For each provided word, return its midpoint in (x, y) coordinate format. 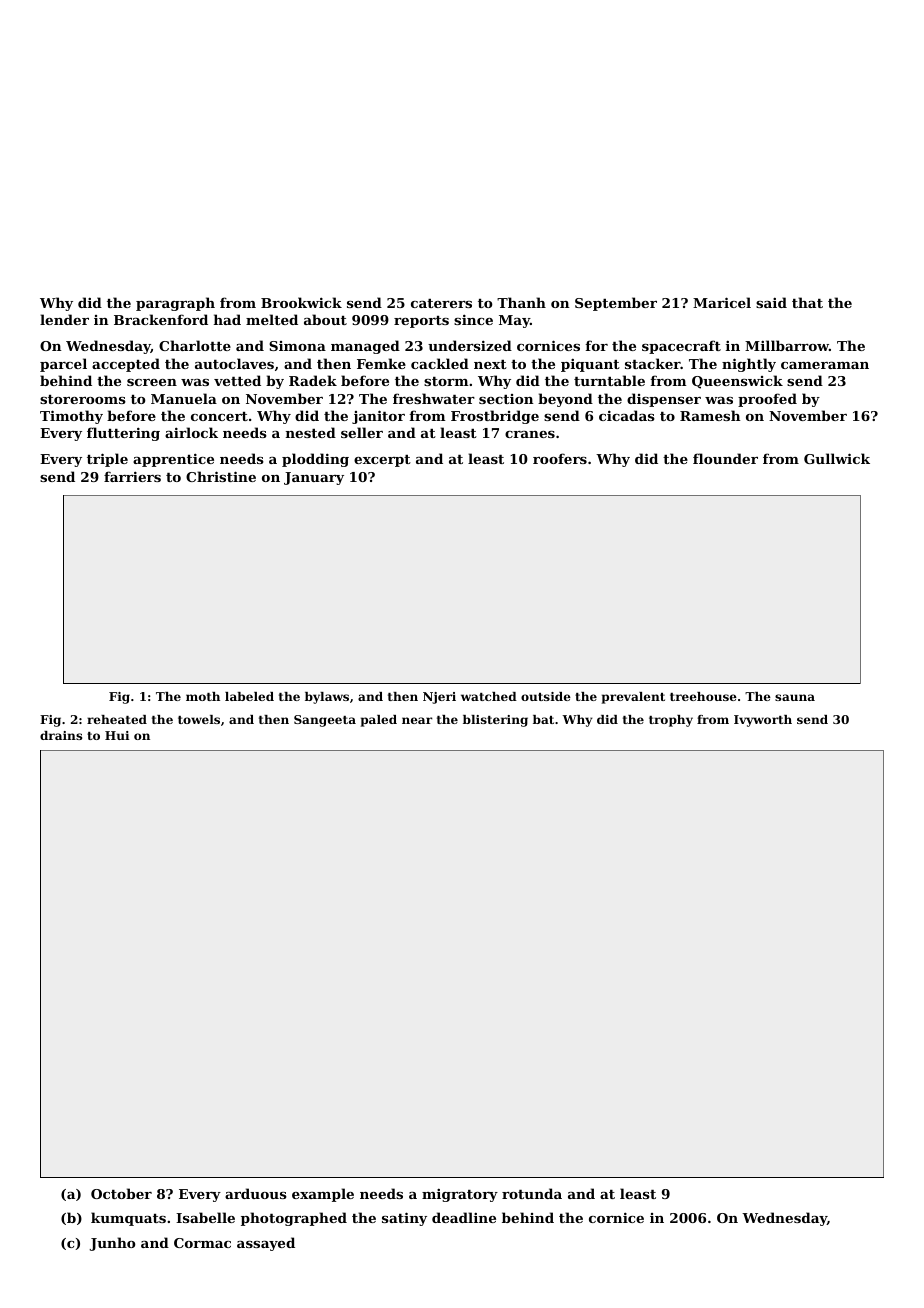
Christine (221, 476)
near (417, 720)
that (807, 302)
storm (446, 381)
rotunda (532, 1193)
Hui (117, 735)
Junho (112, 1244)
